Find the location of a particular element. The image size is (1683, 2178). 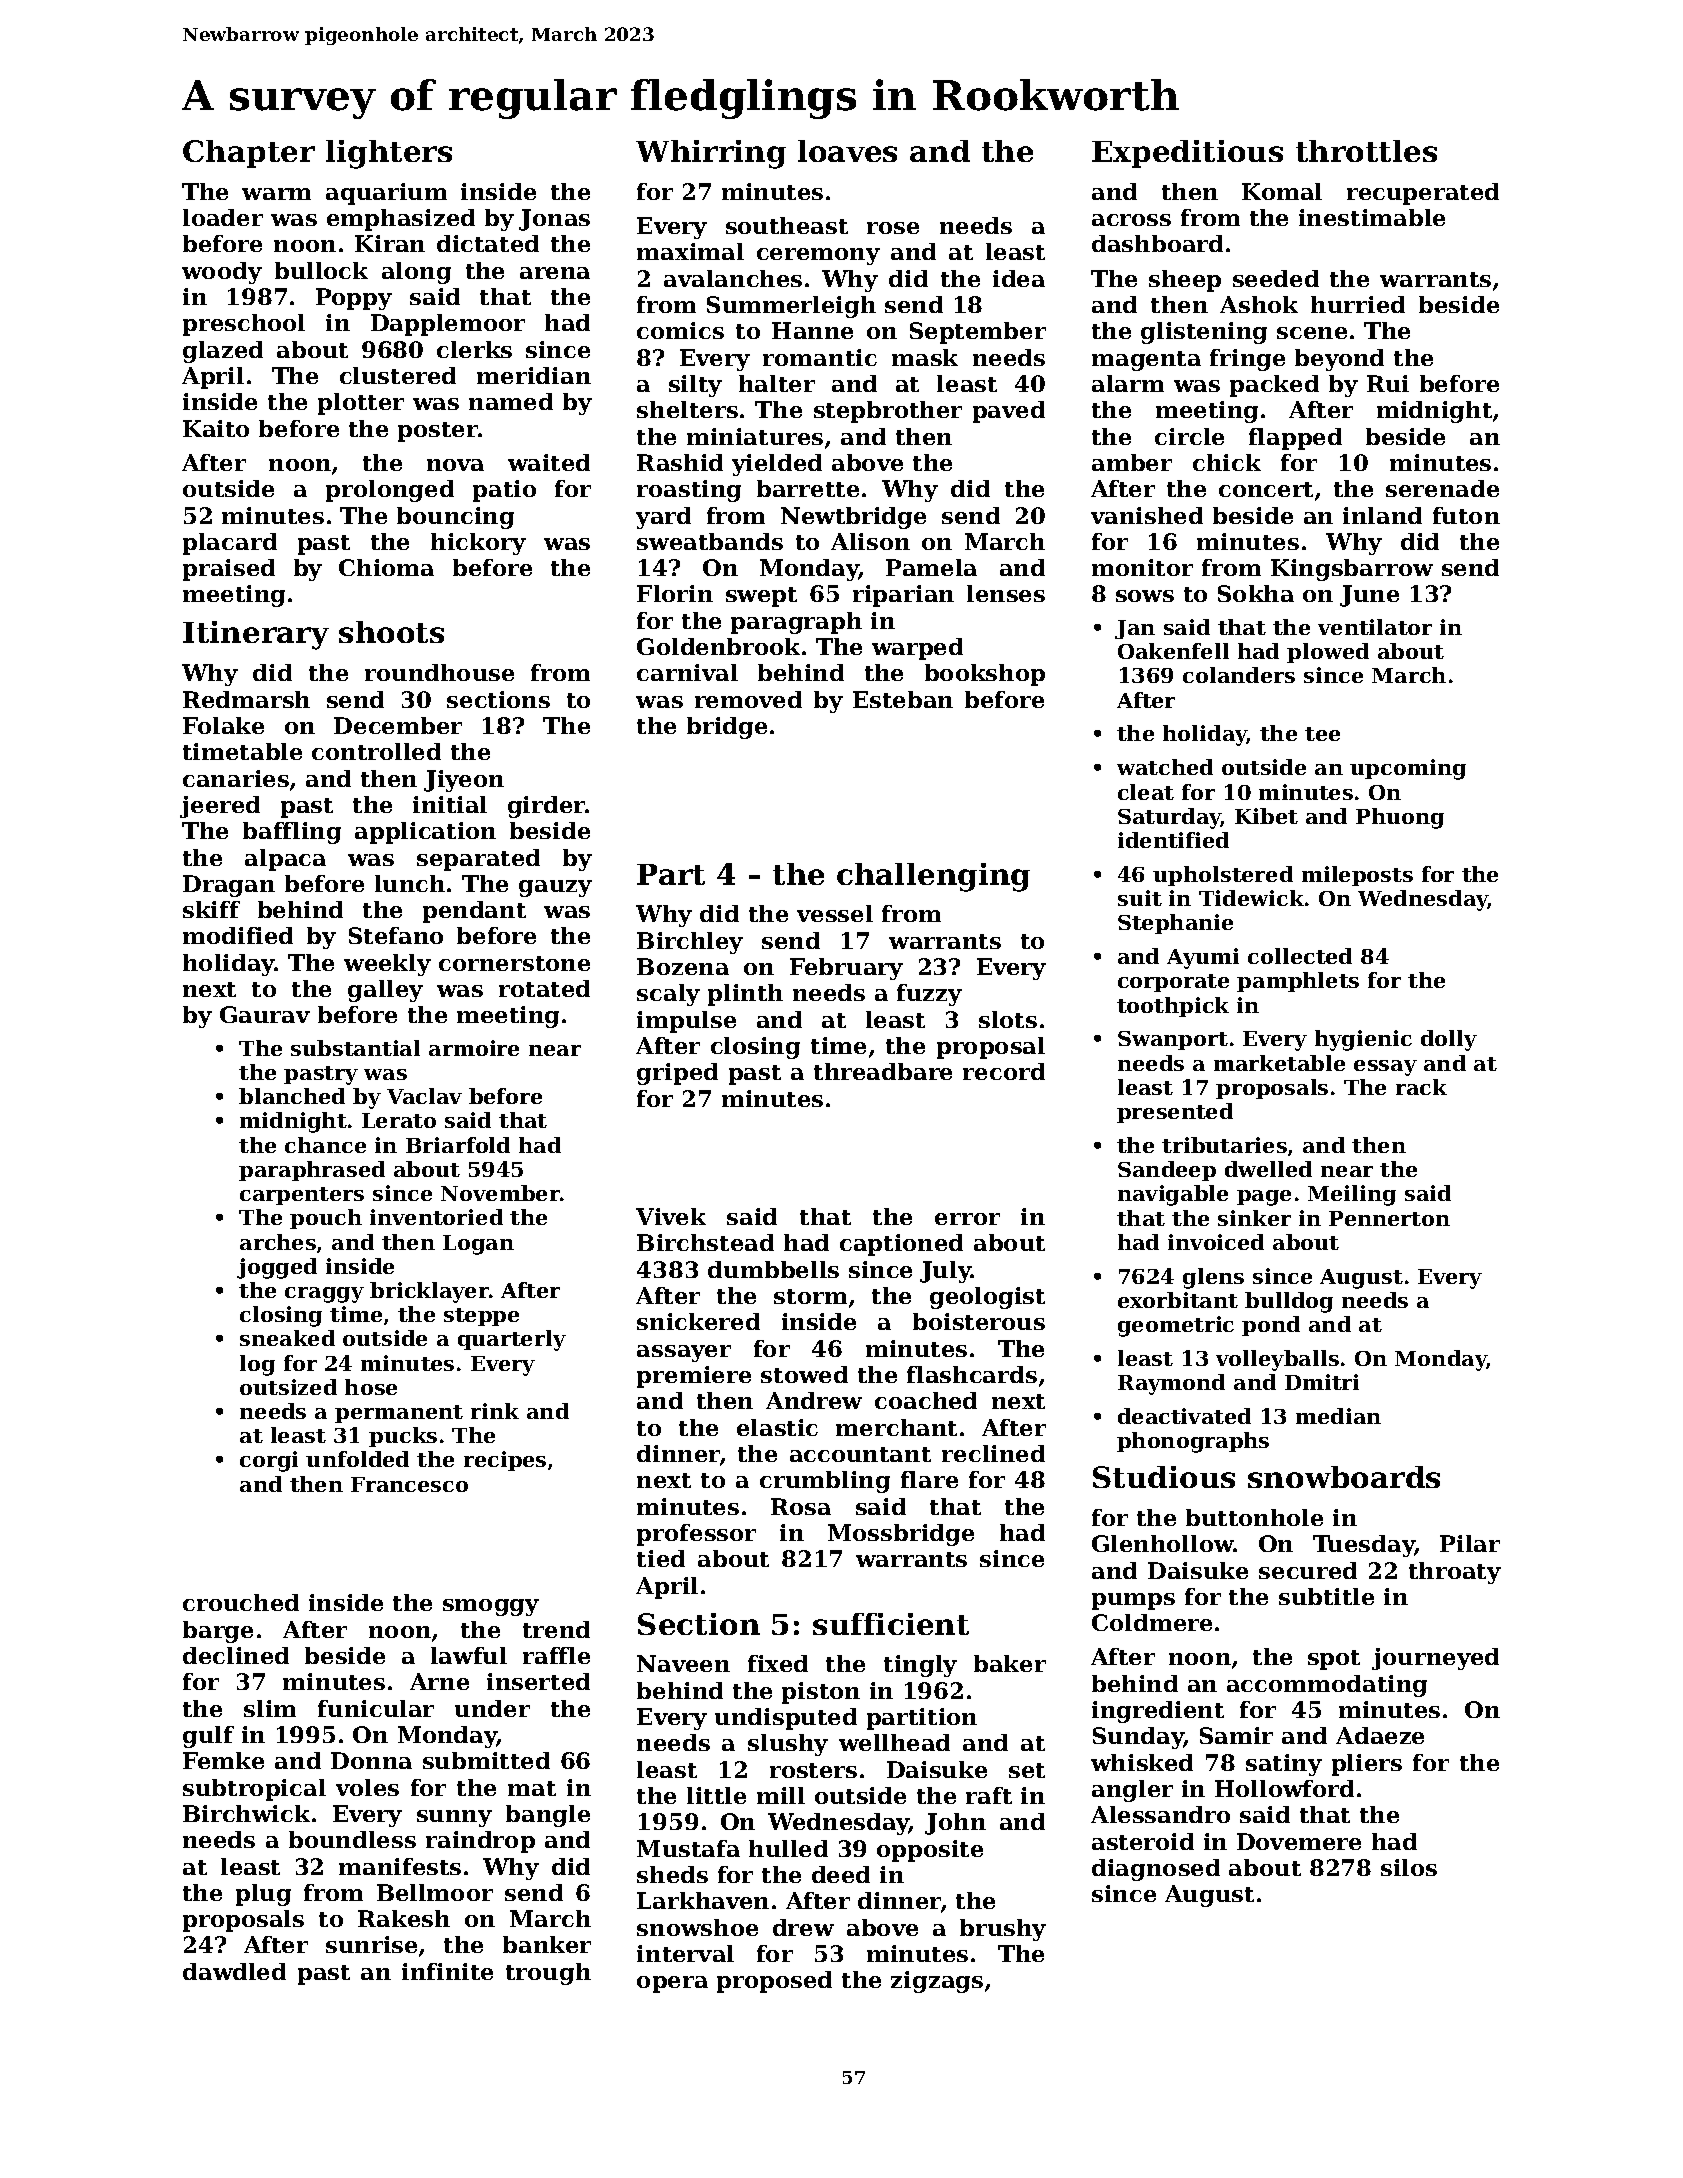

lenses is located at coordinates (1006, 593).
